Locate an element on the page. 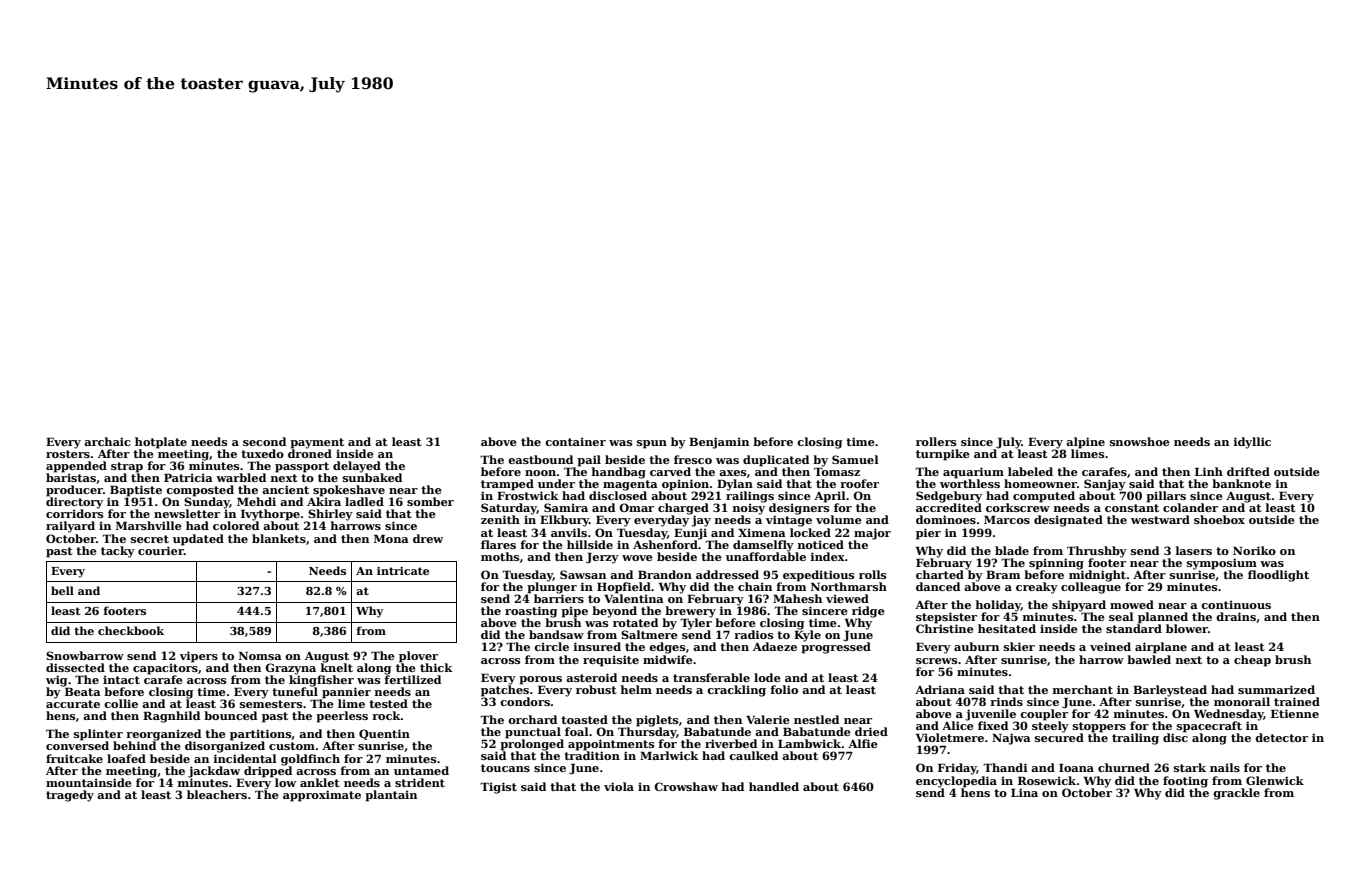 This document has height=887, width=1372. banknote is located at coordinates (1241, 483).
